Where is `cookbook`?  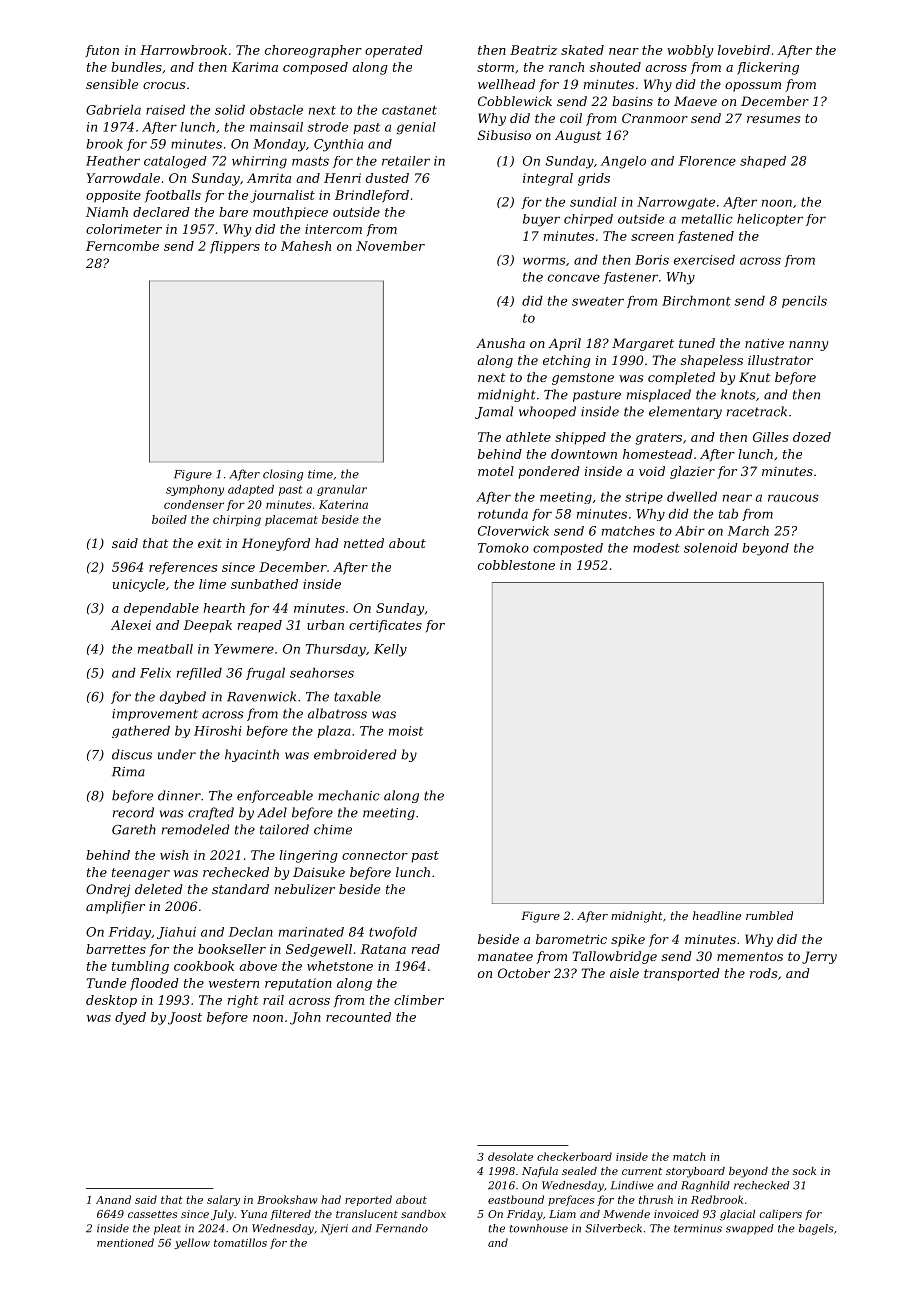
cookbook is located at coordinates (204, 966).
